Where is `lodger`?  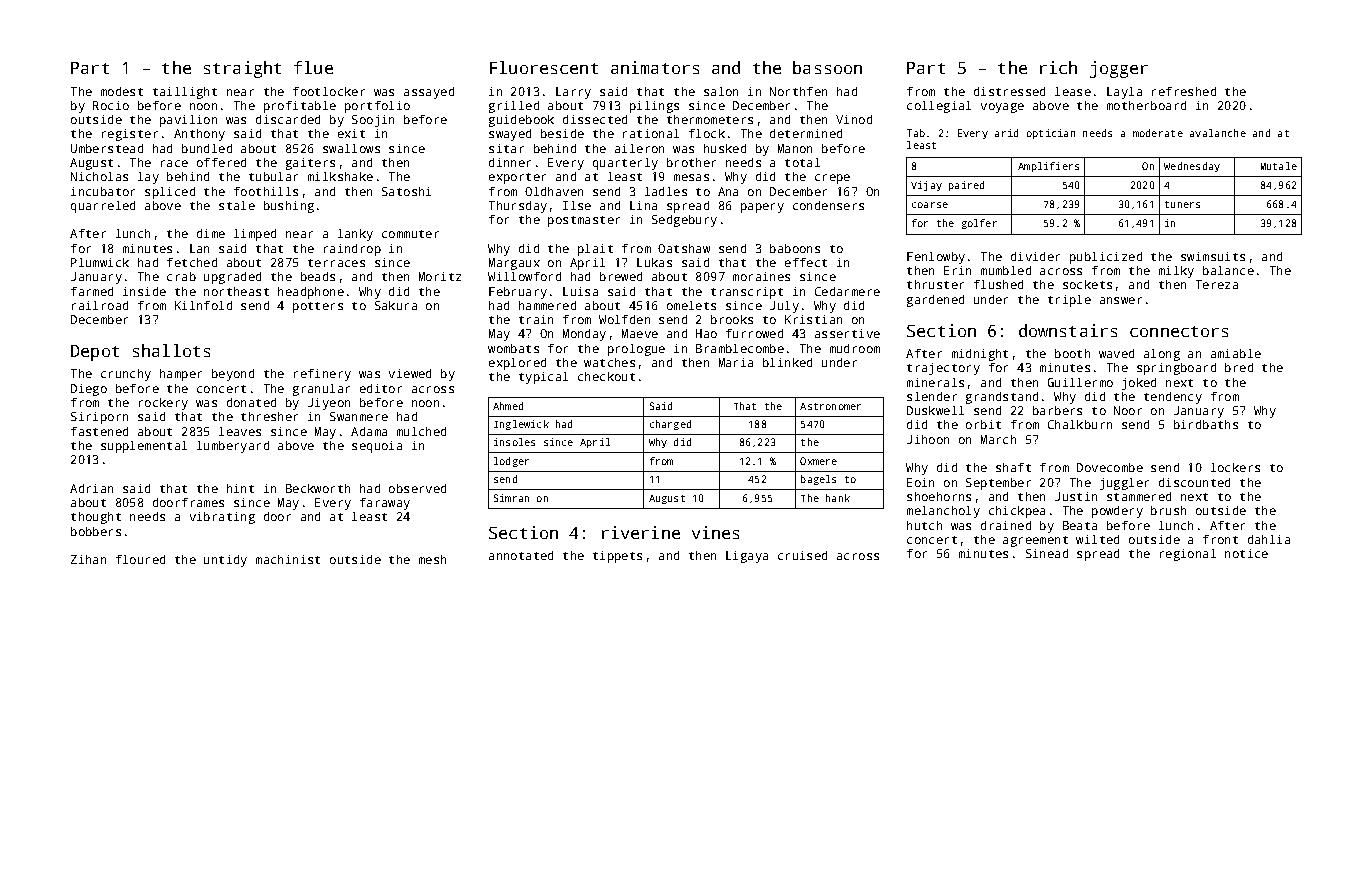 lodger is located at coordinates (511, 462).
